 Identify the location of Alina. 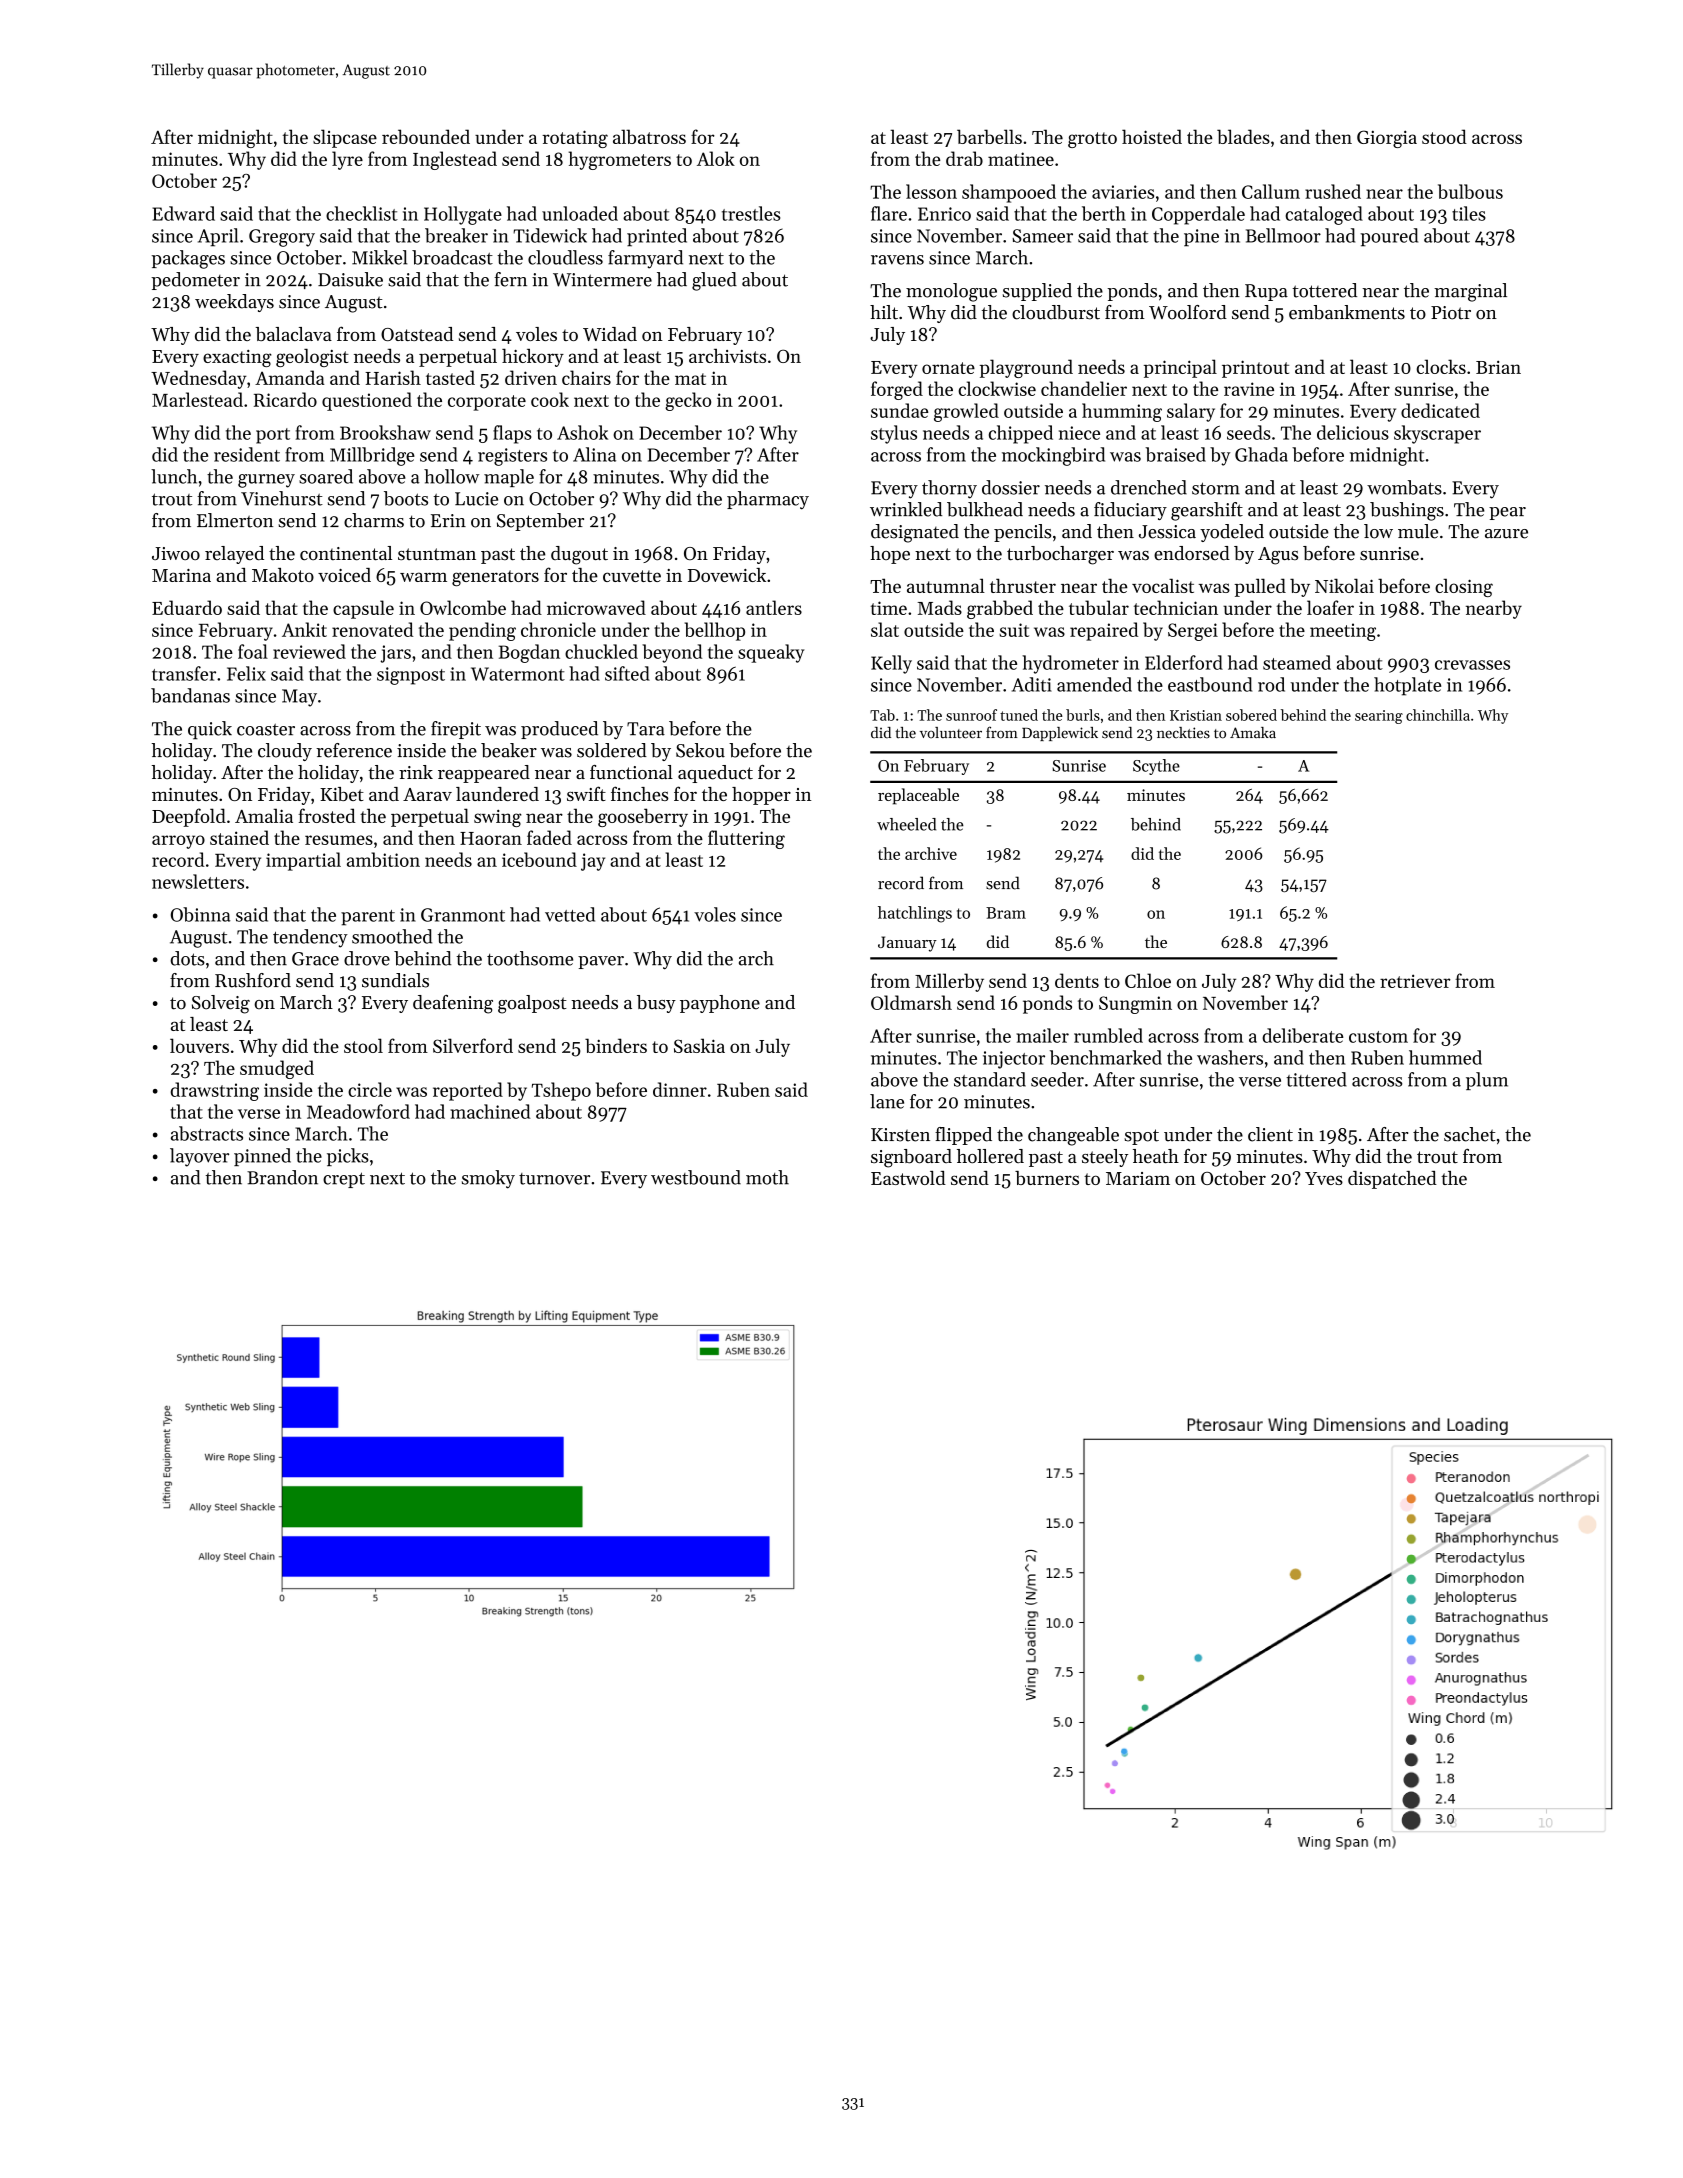
(594, 454).
